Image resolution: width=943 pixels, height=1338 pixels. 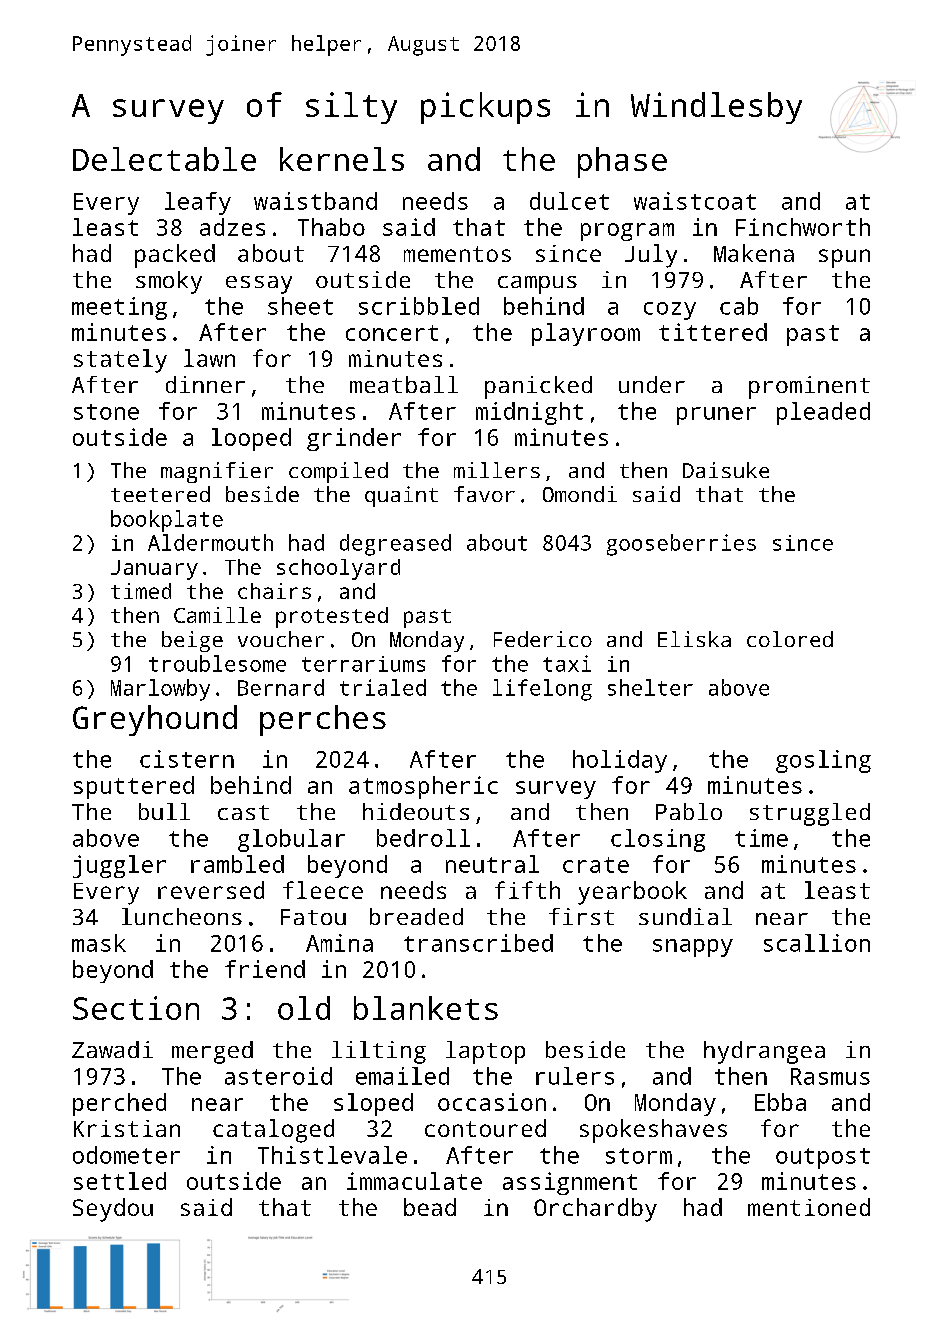 What do you see at coordinates (595, 1210) in the image?
I see `Orchardby` at bounding box center [595, 1210].
